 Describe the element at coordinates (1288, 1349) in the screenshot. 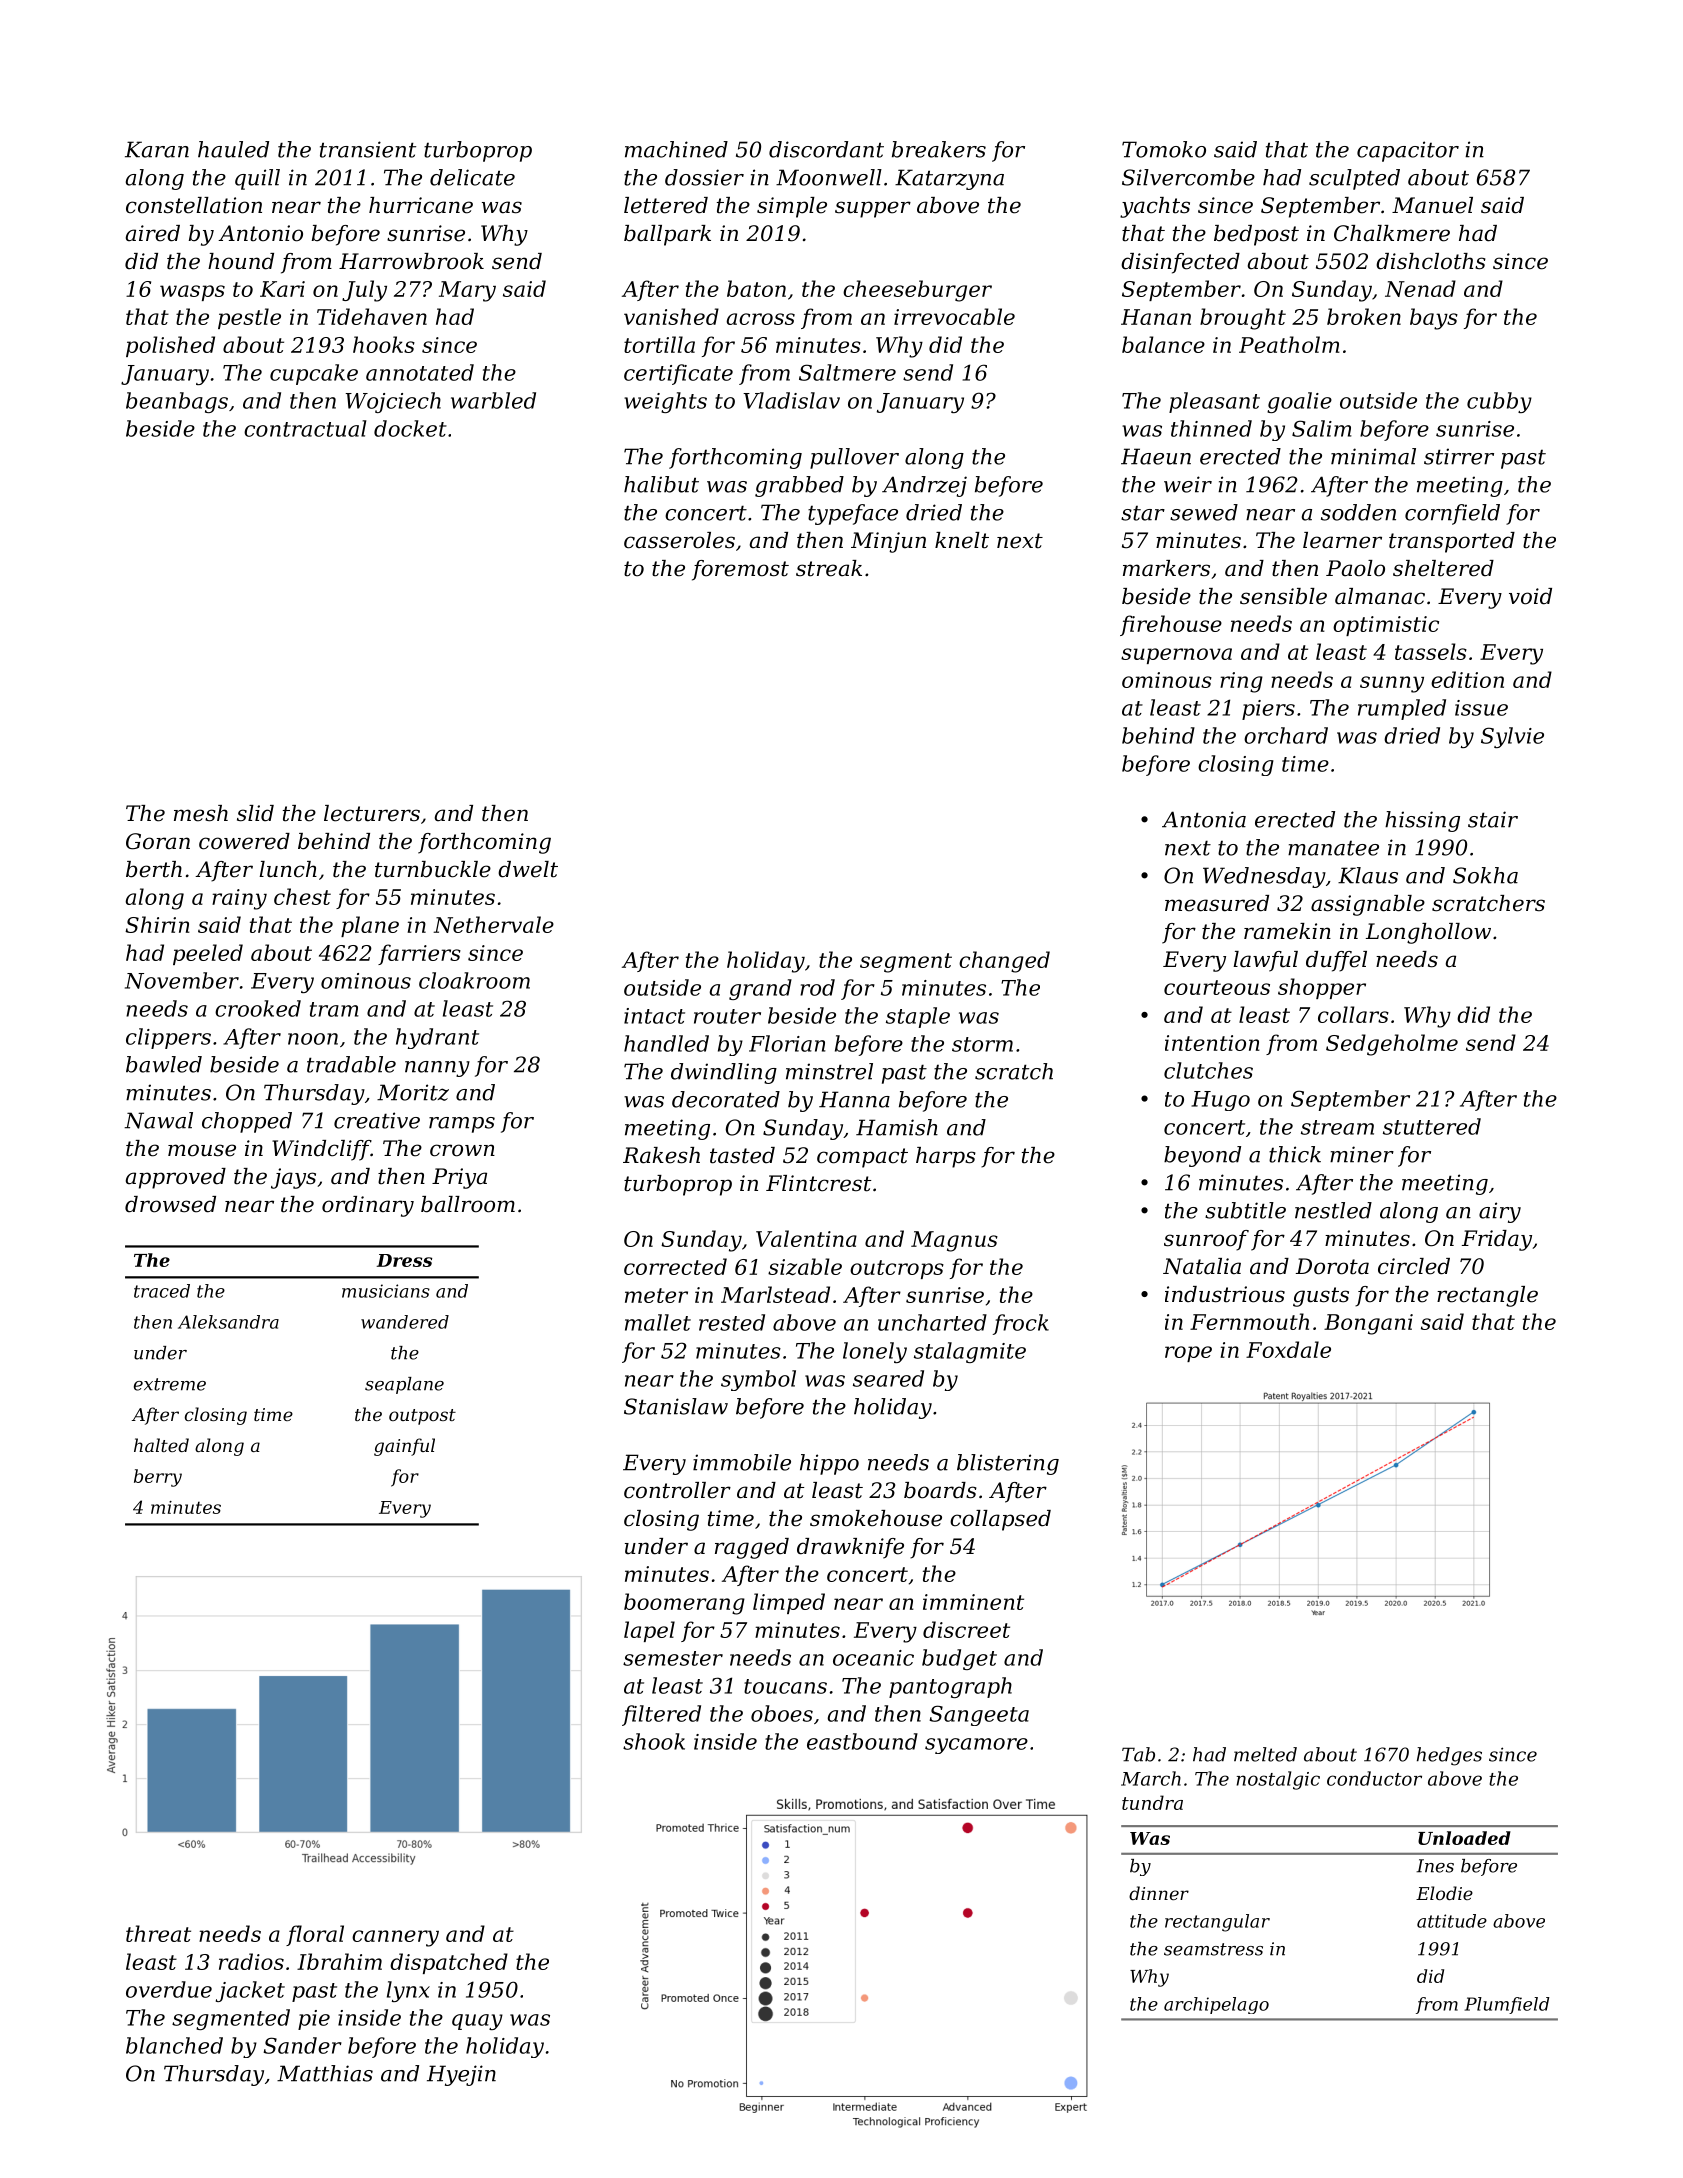

I see `Foxdale` at that location.
